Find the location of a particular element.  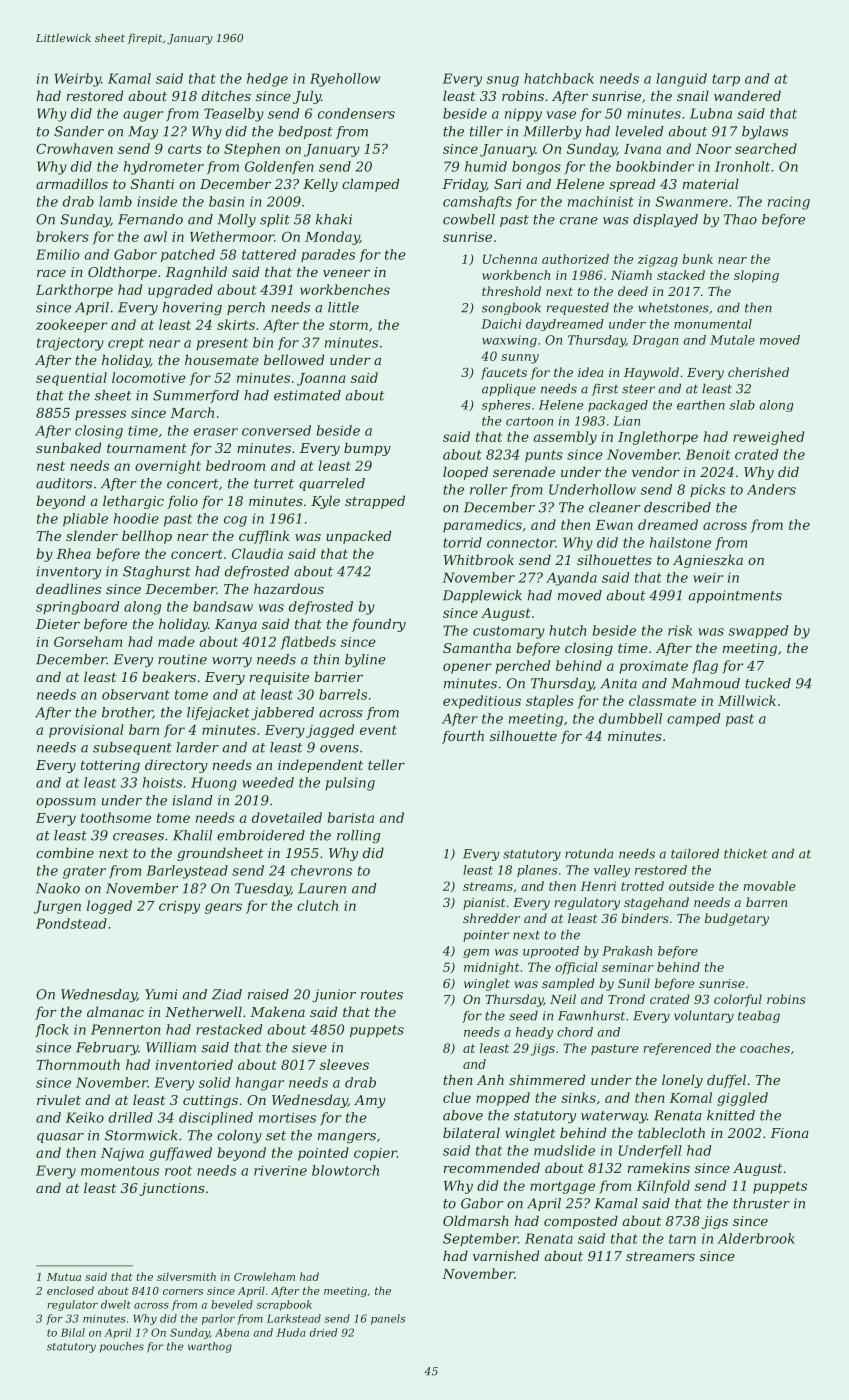

bilateral is located at coordinates (471, 1132).
